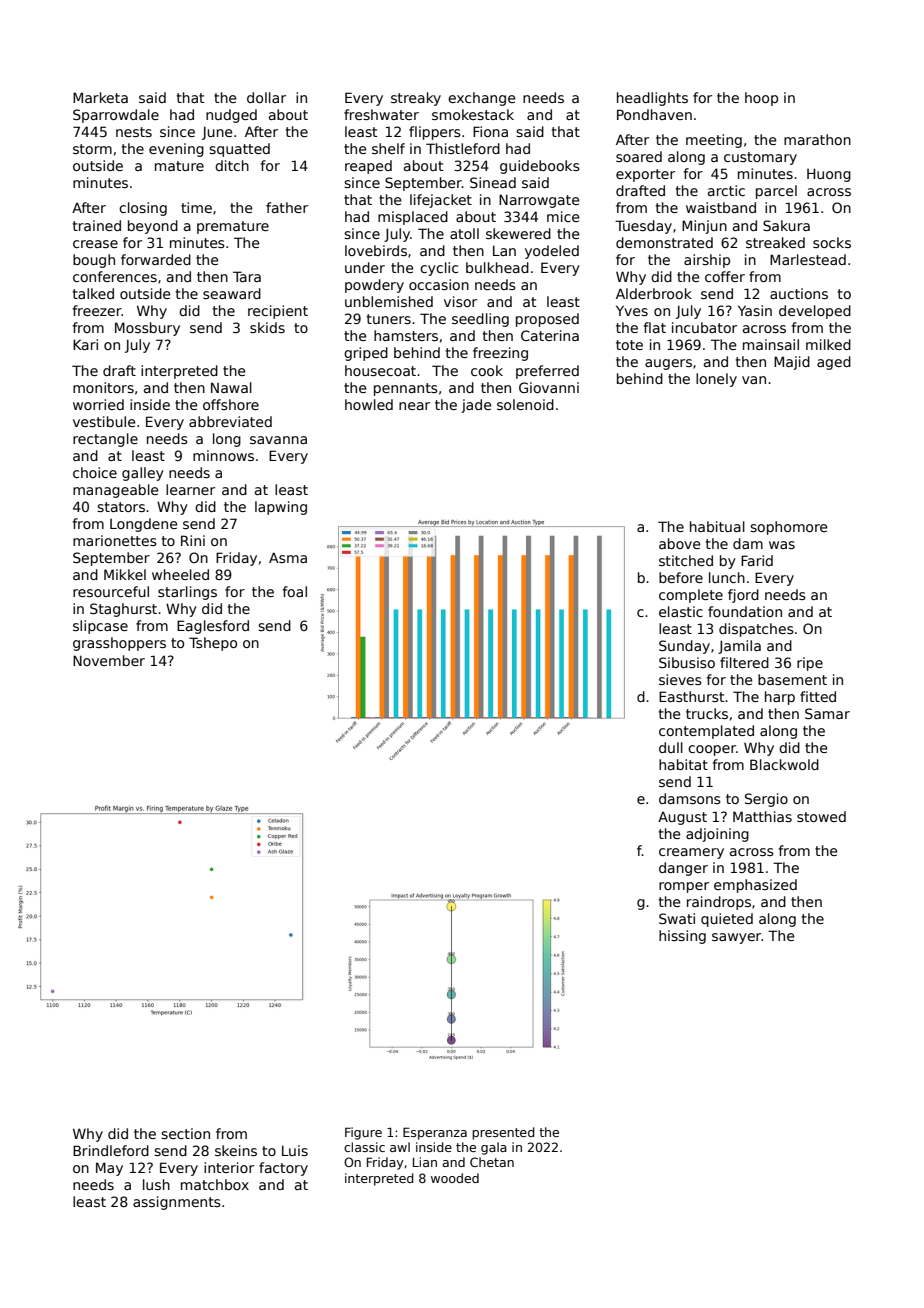 The width and height of the image is (924, 1308). I want to click on lapwing, so click(281, 508).
